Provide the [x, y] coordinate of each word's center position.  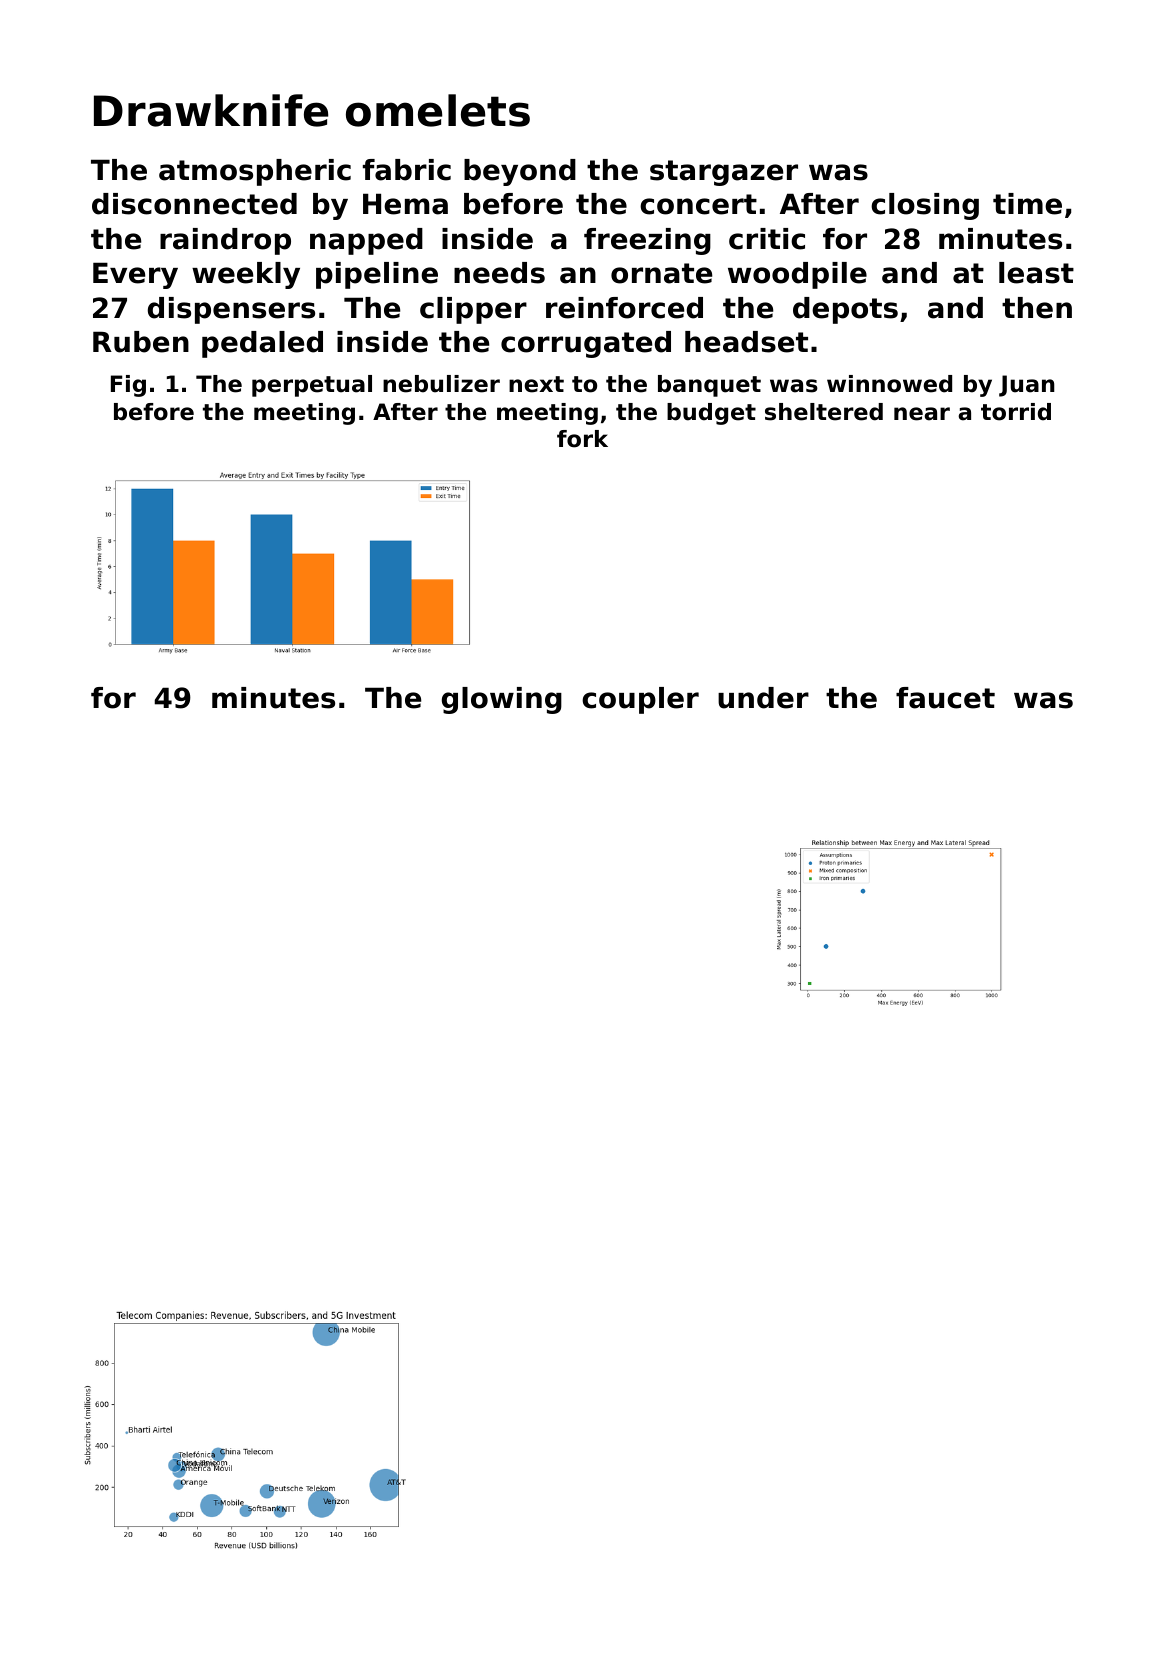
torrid [1016, 412]
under [763, 698]
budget [711, 414]
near [922, 414]
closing [925, 206]
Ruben [141, 342]
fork [582, 439]
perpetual [312, 386]
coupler [640, 700]
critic [767, 239]
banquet [709, 386]
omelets [438, 110]
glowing [502, 700]
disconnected [194, 204]
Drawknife [211, 110]
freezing [647, 241]
